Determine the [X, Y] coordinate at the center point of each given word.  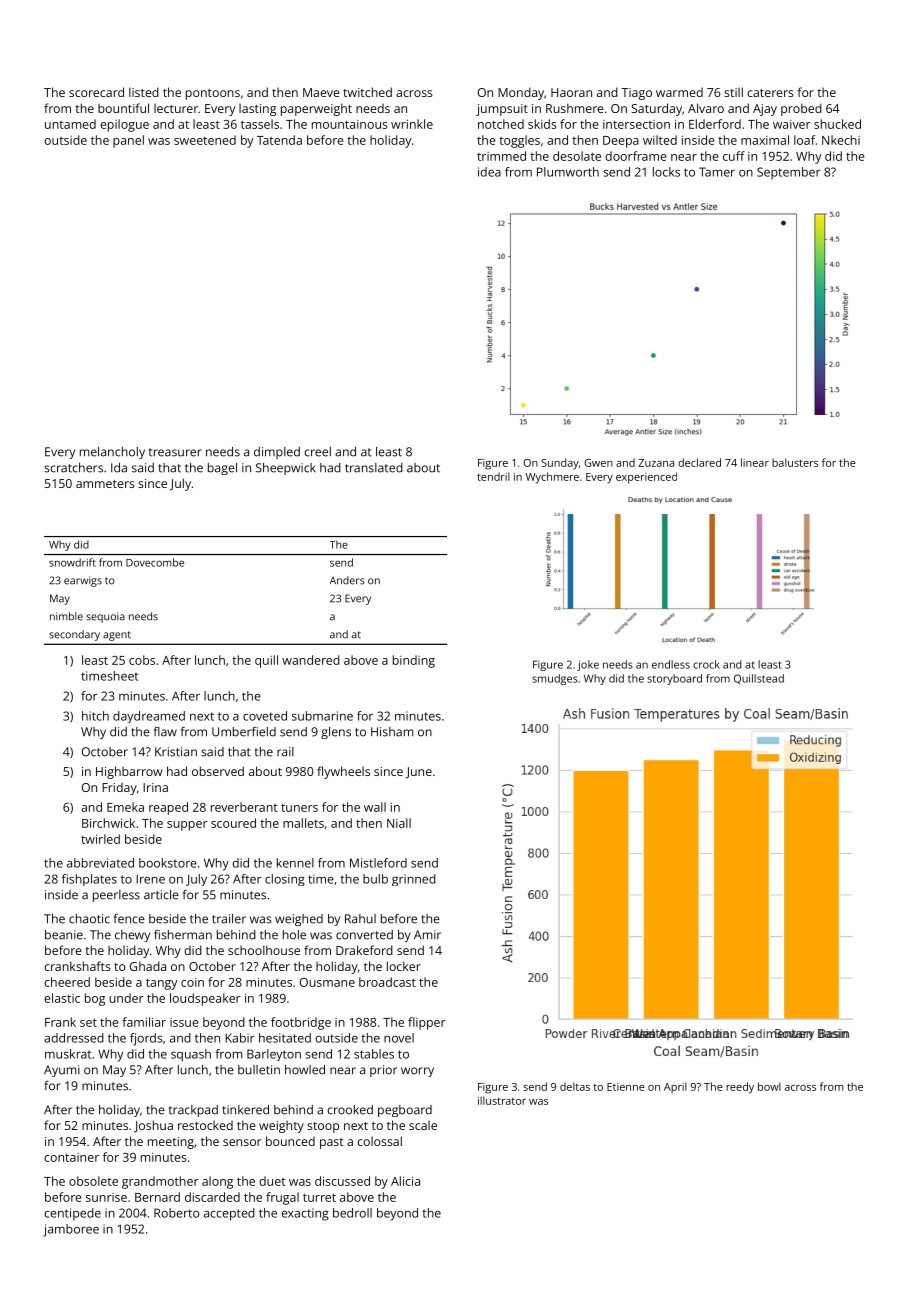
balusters [795, 462]
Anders [347, 580]
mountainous [349, 124]
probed [801, 109]
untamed [70, 124]
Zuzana [656, 463]
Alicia [405, 1181]
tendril [493, 476]
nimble [66, 616]
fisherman [183, 935]
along [217, 1182]
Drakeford [364, 950]
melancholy [112, 453]
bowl [769, 1086]
